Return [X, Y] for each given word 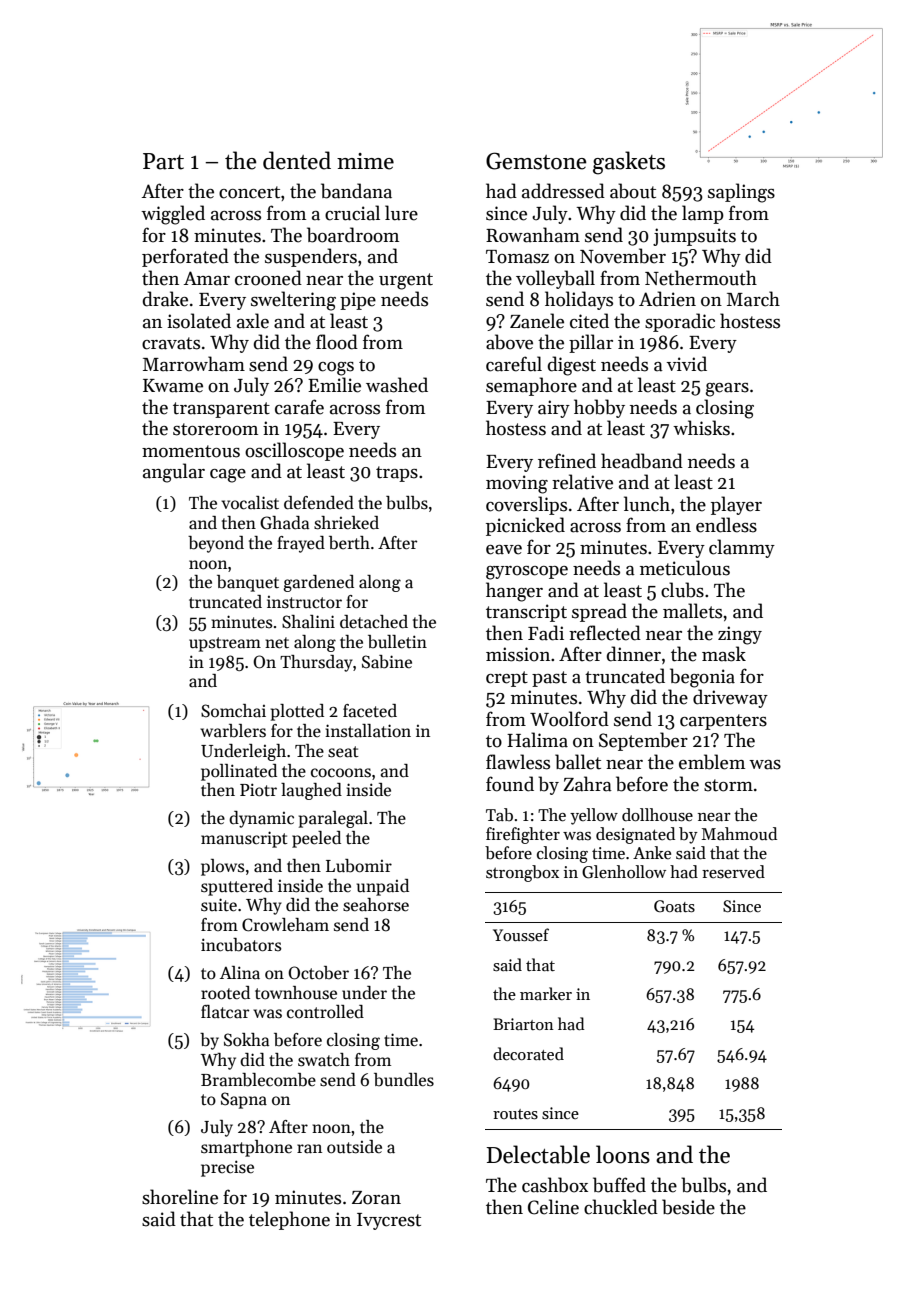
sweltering [293, 301]
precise [227, 1168]
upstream [225, 644]
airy [554, 409]
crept [507, 679]
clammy [742, 548]
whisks [701, 428]
